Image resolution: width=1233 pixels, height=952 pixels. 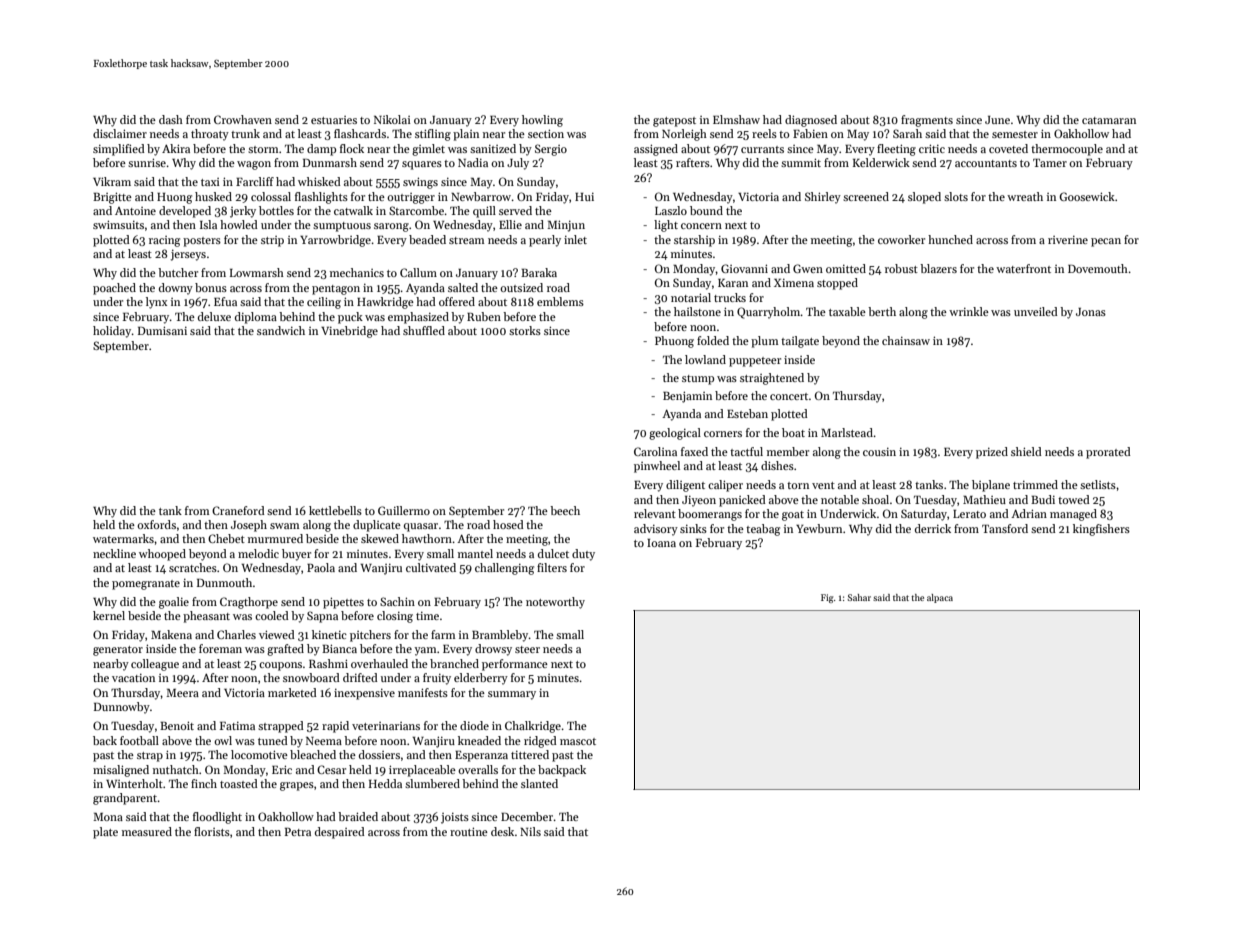 I want to click on Quarryholm, so click(x=769, y=313).
